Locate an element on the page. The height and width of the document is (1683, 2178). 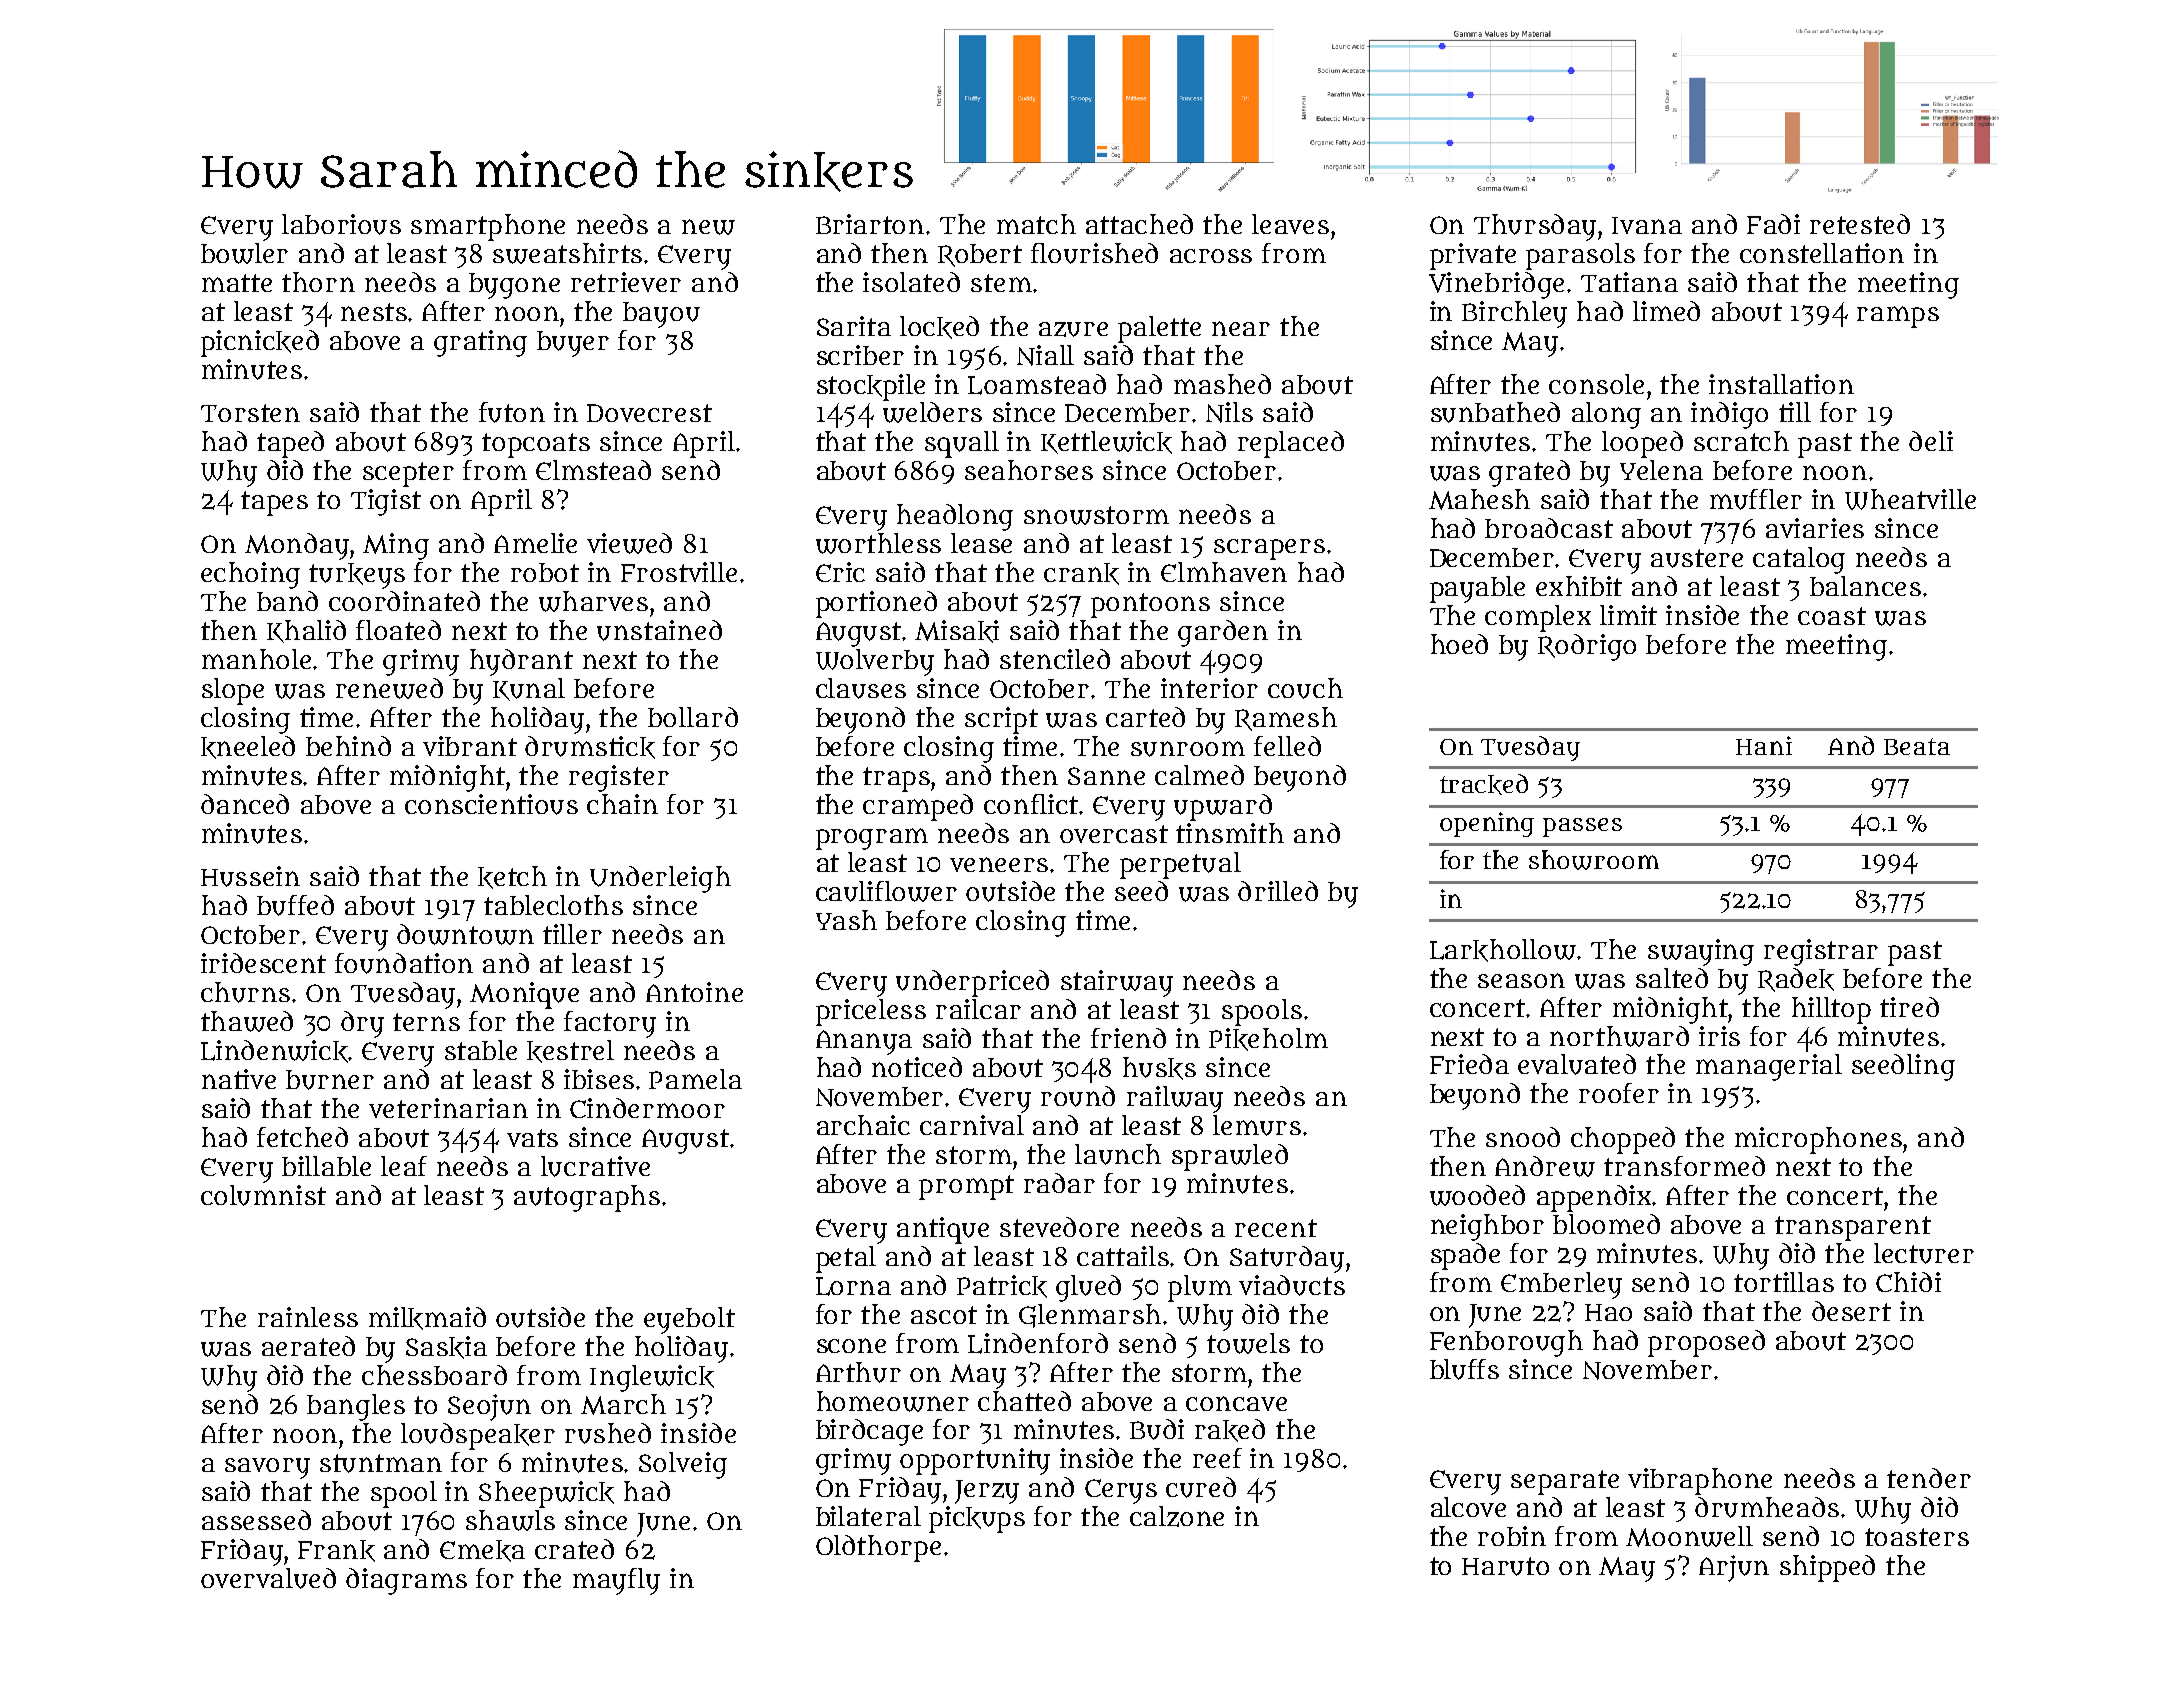
looped is located at coordinates (1642, 444).
